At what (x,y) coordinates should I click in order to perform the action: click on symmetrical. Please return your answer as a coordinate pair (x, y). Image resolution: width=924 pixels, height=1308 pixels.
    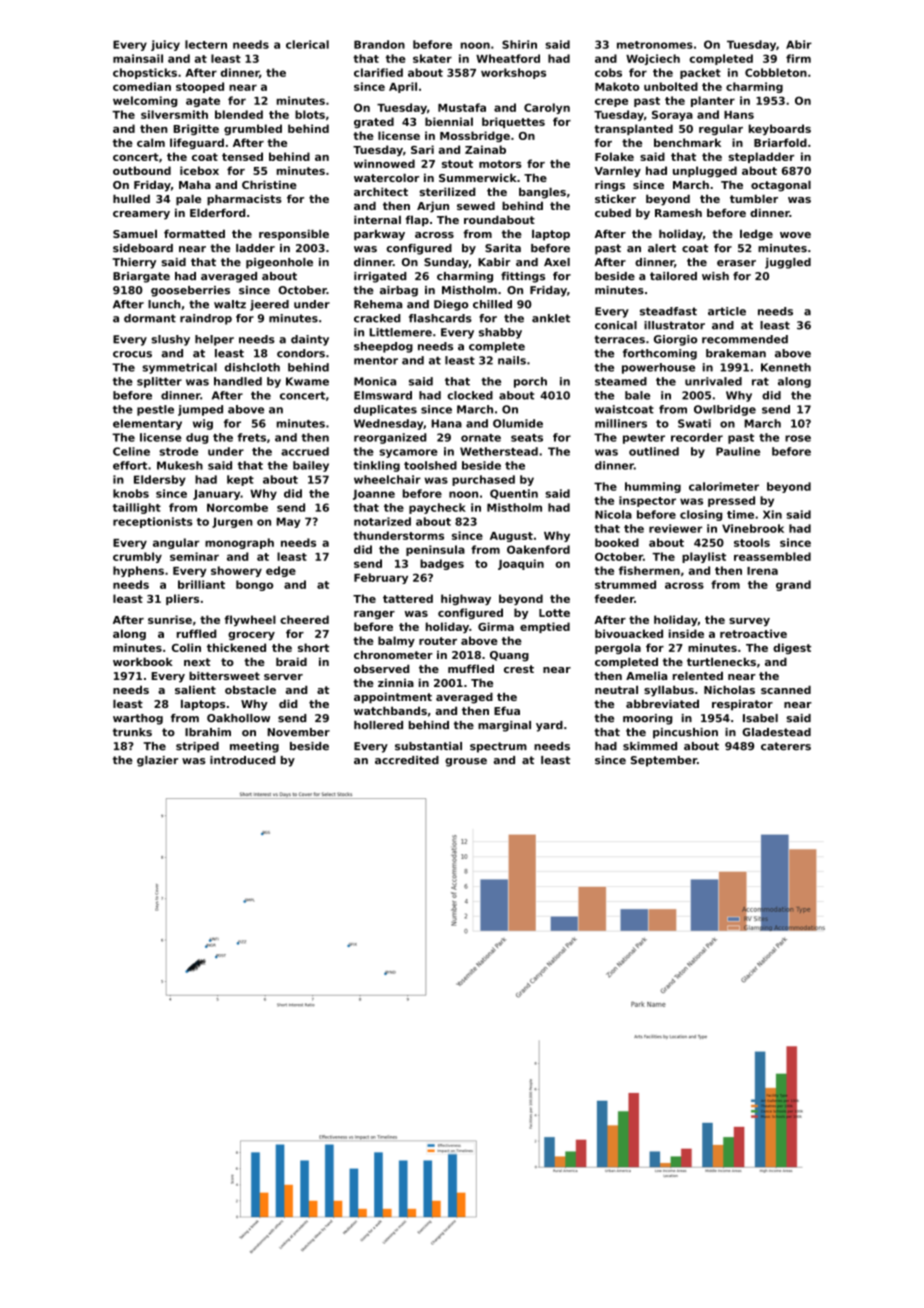
    Looking at the image, I should click on (179, 368).
